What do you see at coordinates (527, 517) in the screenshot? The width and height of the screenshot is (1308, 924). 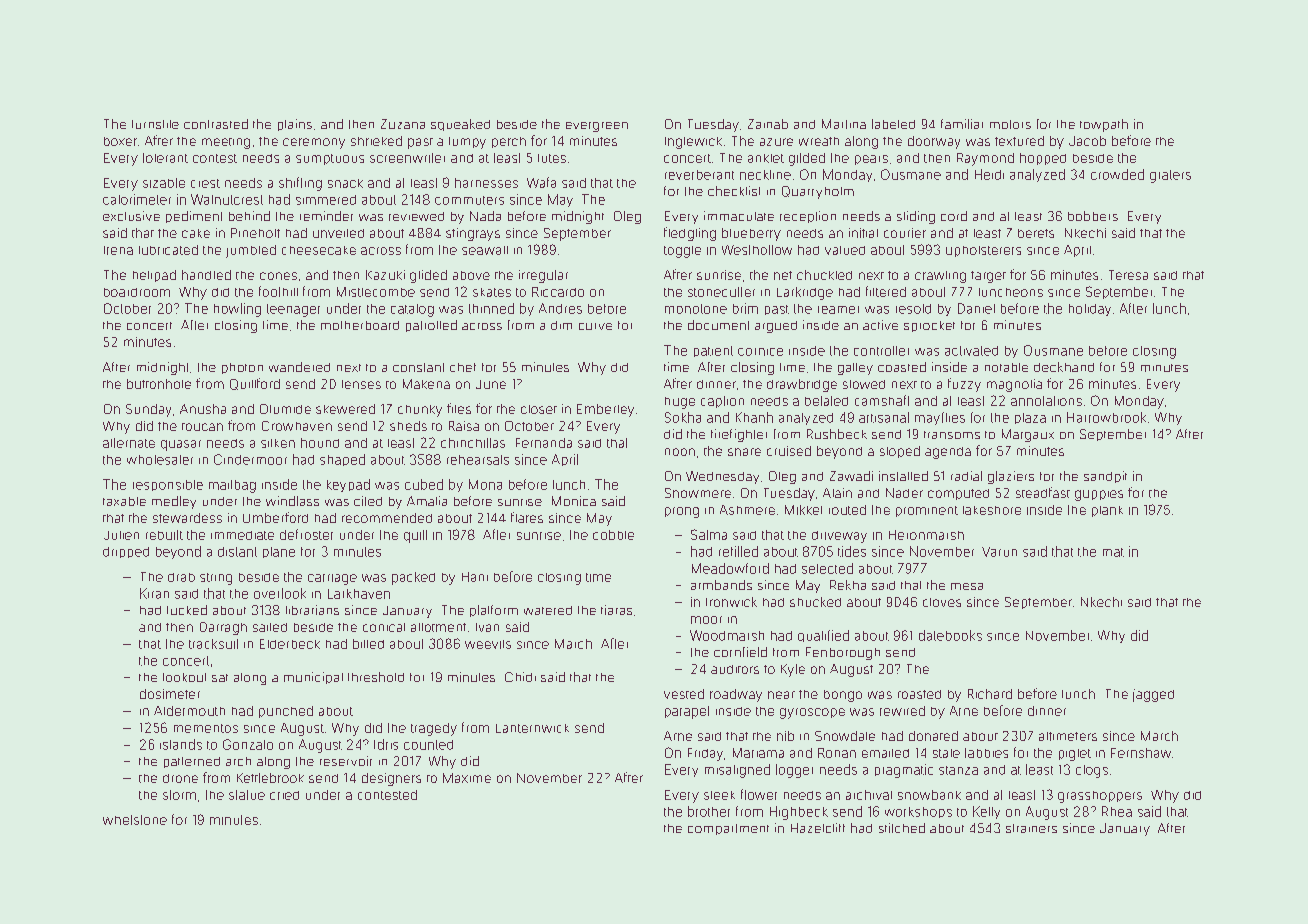 I see `flares` at bounding box center [527, 517].
